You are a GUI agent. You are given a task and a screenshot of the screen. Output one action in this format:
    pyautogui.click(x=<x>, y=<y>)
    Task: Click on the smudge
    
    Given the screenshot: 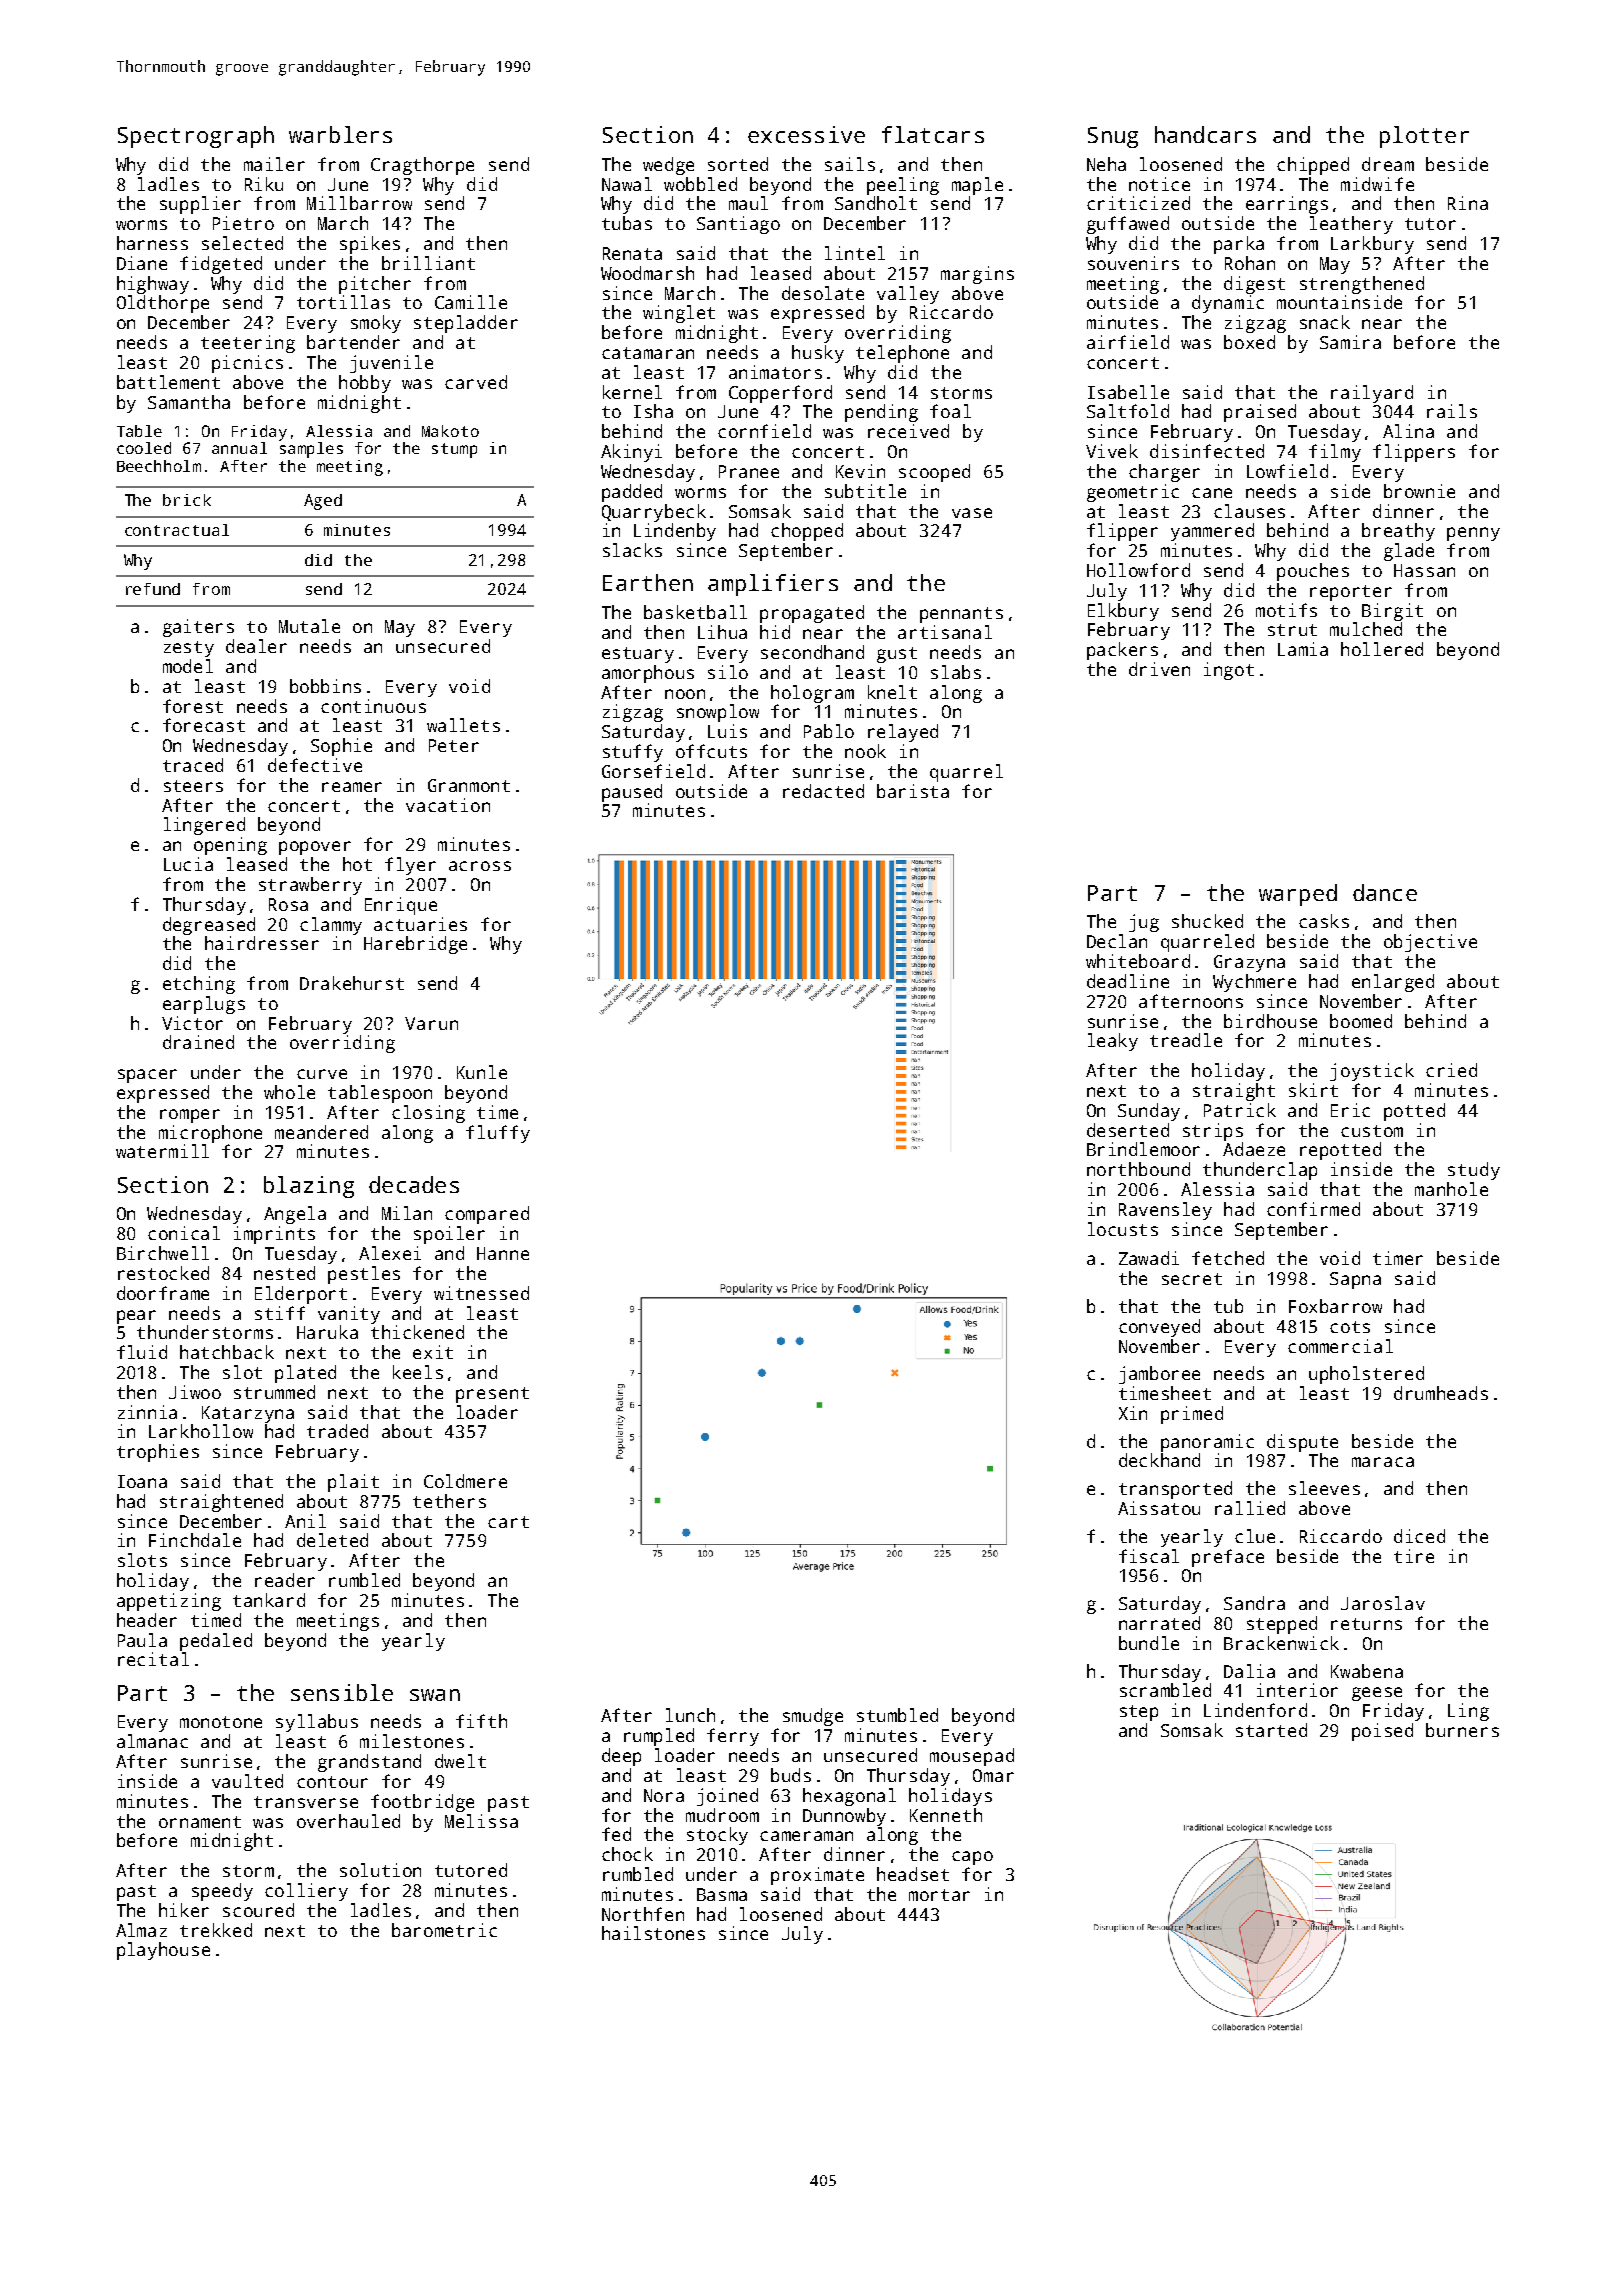 What is the action you would take?
    pyautogui.click(x=813, y=1717)
